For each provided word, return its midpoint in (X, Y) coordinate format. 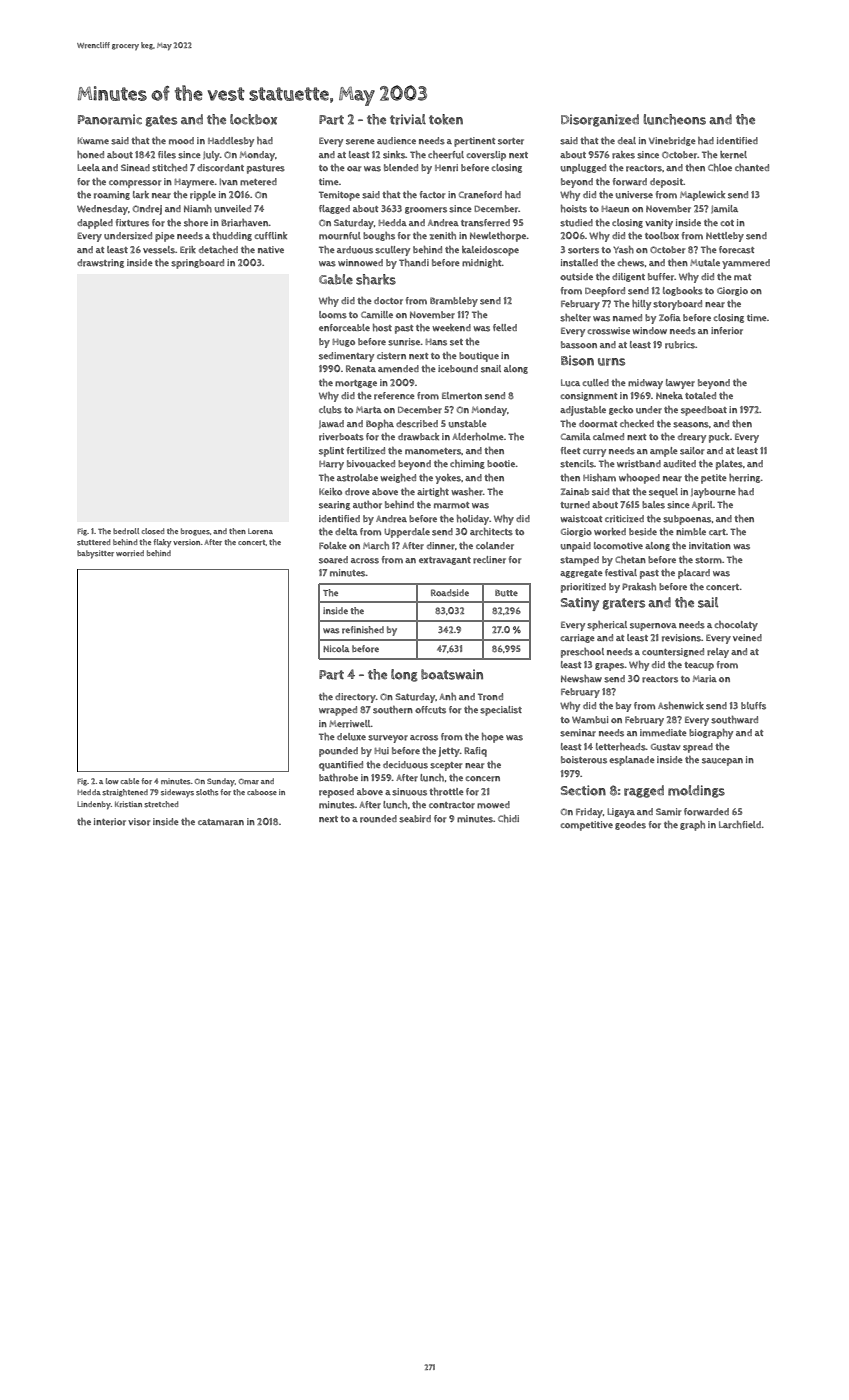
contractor (452, 805)
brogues (195, 532)
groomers (426, 210)
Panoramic (110, 119)
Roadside (450, 593)
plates (729, 465)
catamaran (221, 822)
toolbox (662, 235)
